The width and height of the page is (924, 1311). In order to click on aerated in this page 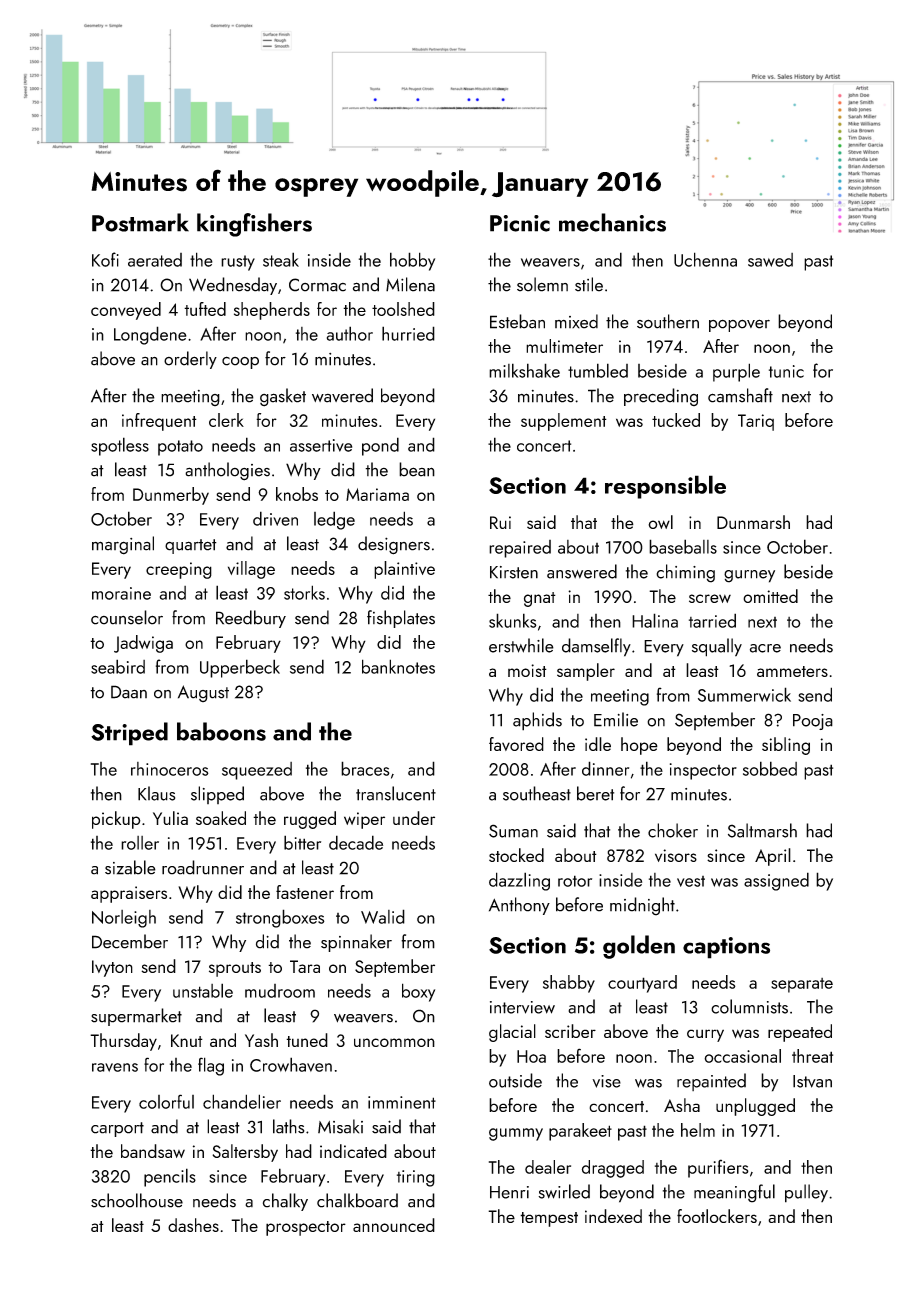, I will do `click(155, 260)`.
